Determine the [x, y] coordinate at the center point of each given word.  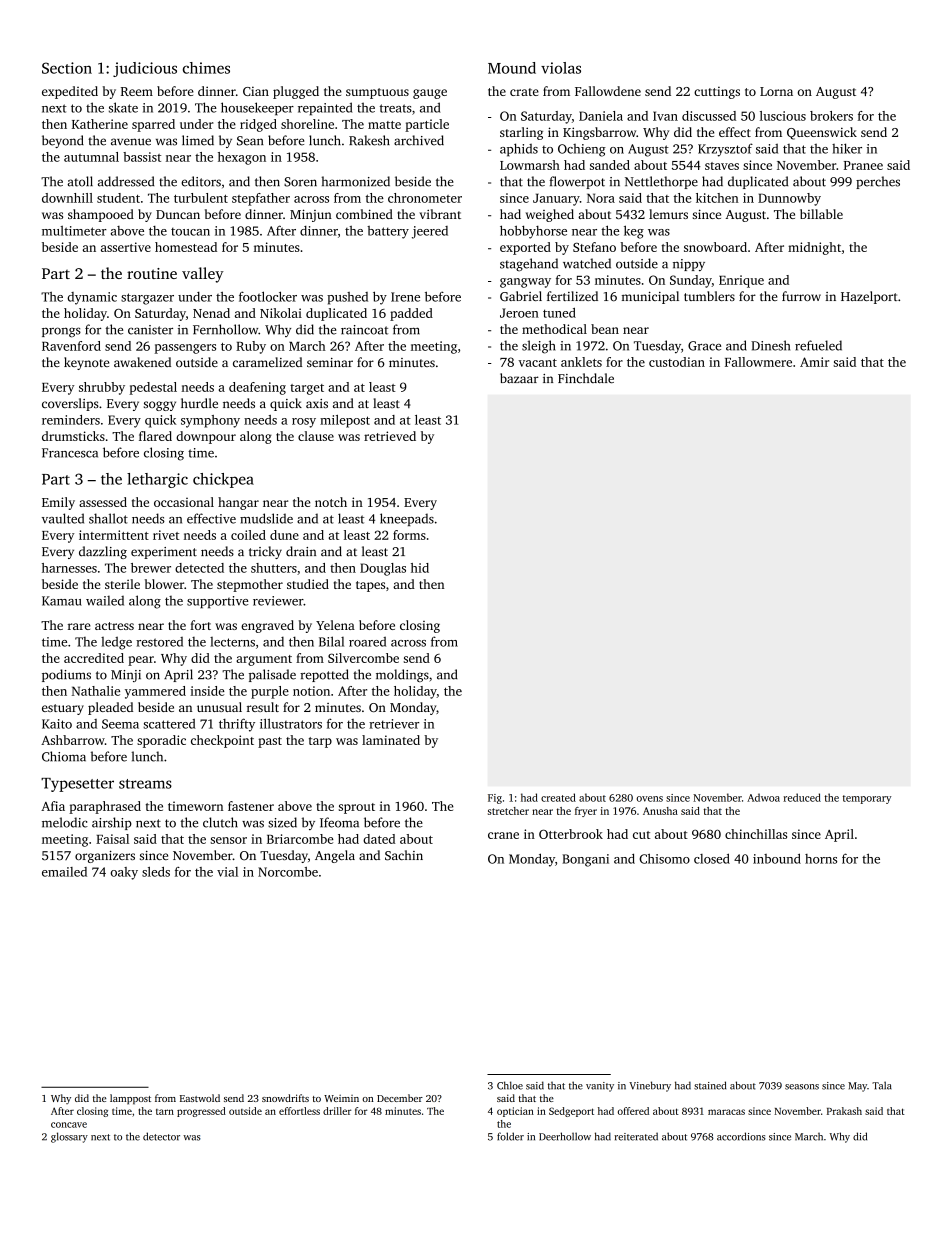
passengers [185, 349]
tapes [370, 586]
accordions [741, 1136]
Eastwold [200, 1098]
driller [337, 1111]
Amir [814, 362]
